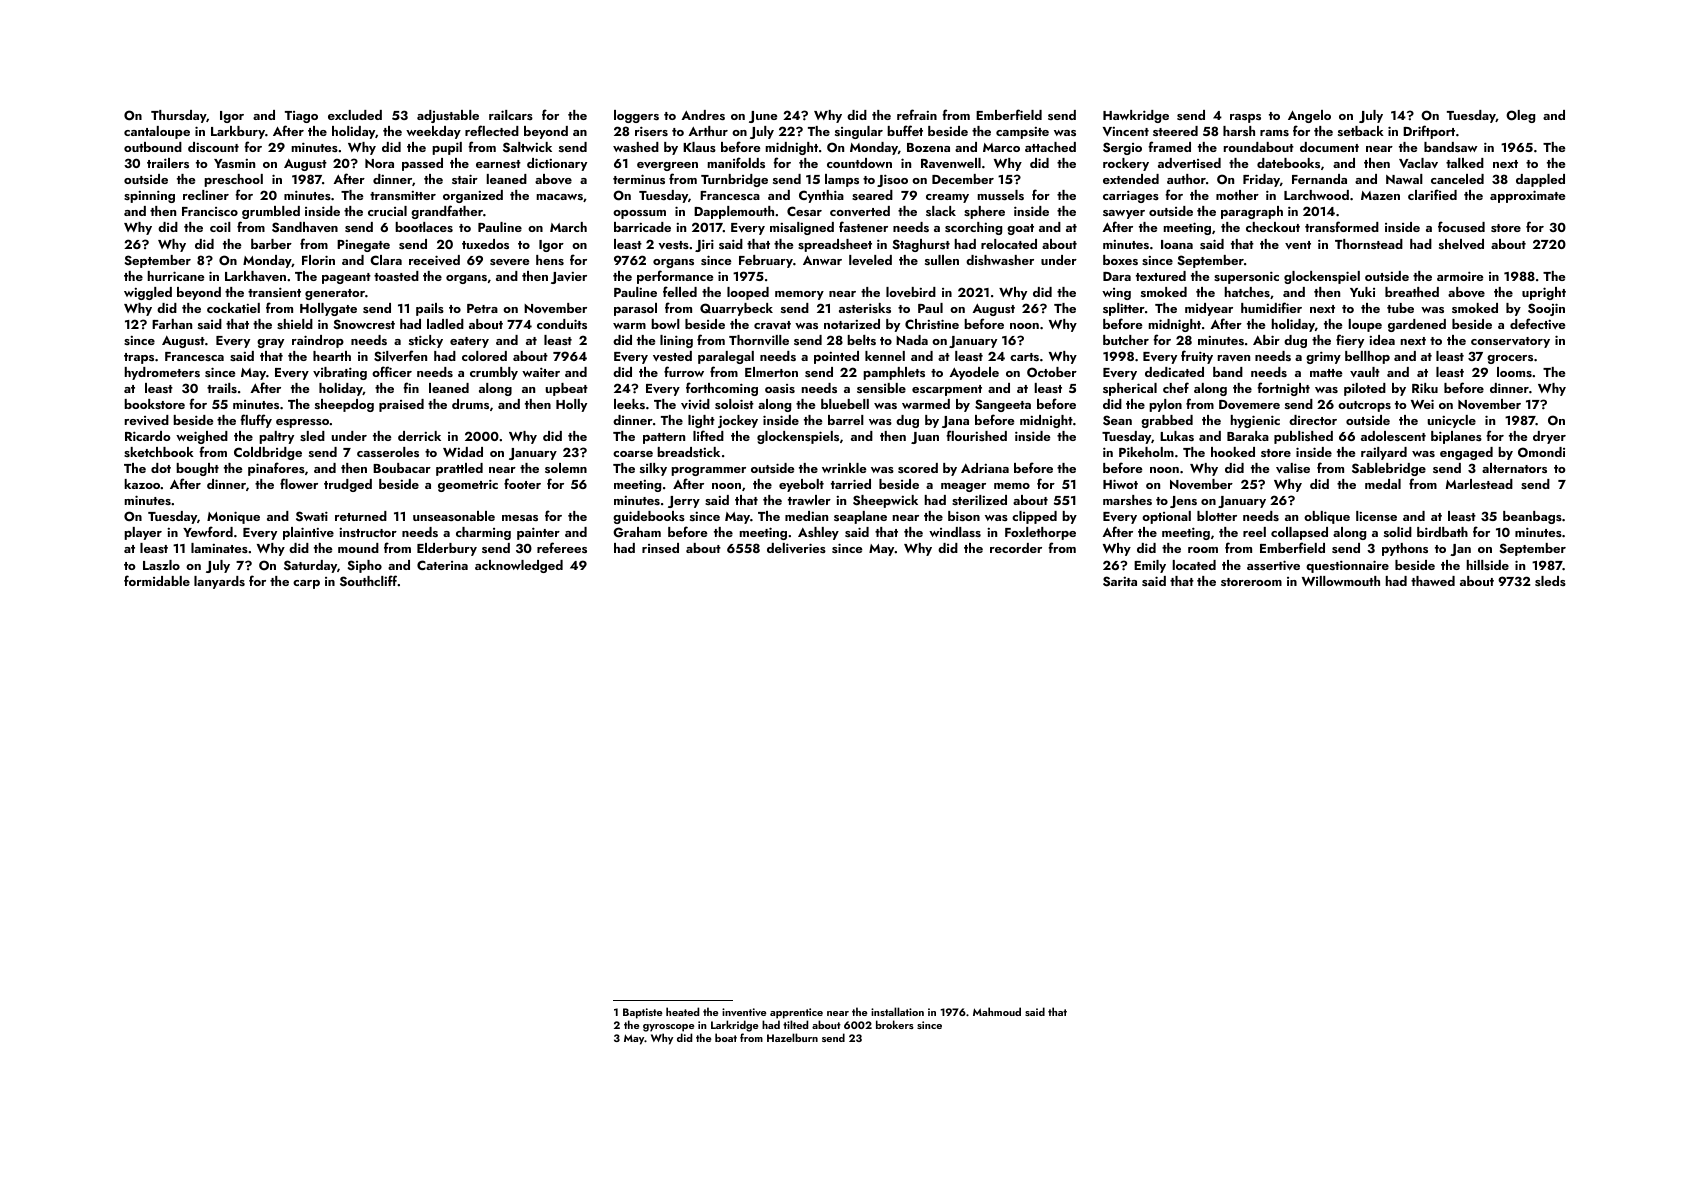 The width and height of the page is (1690, 1195). Describe the element at coordinates (997, 1011) in the page. I see `Mahmoud` at that location.
